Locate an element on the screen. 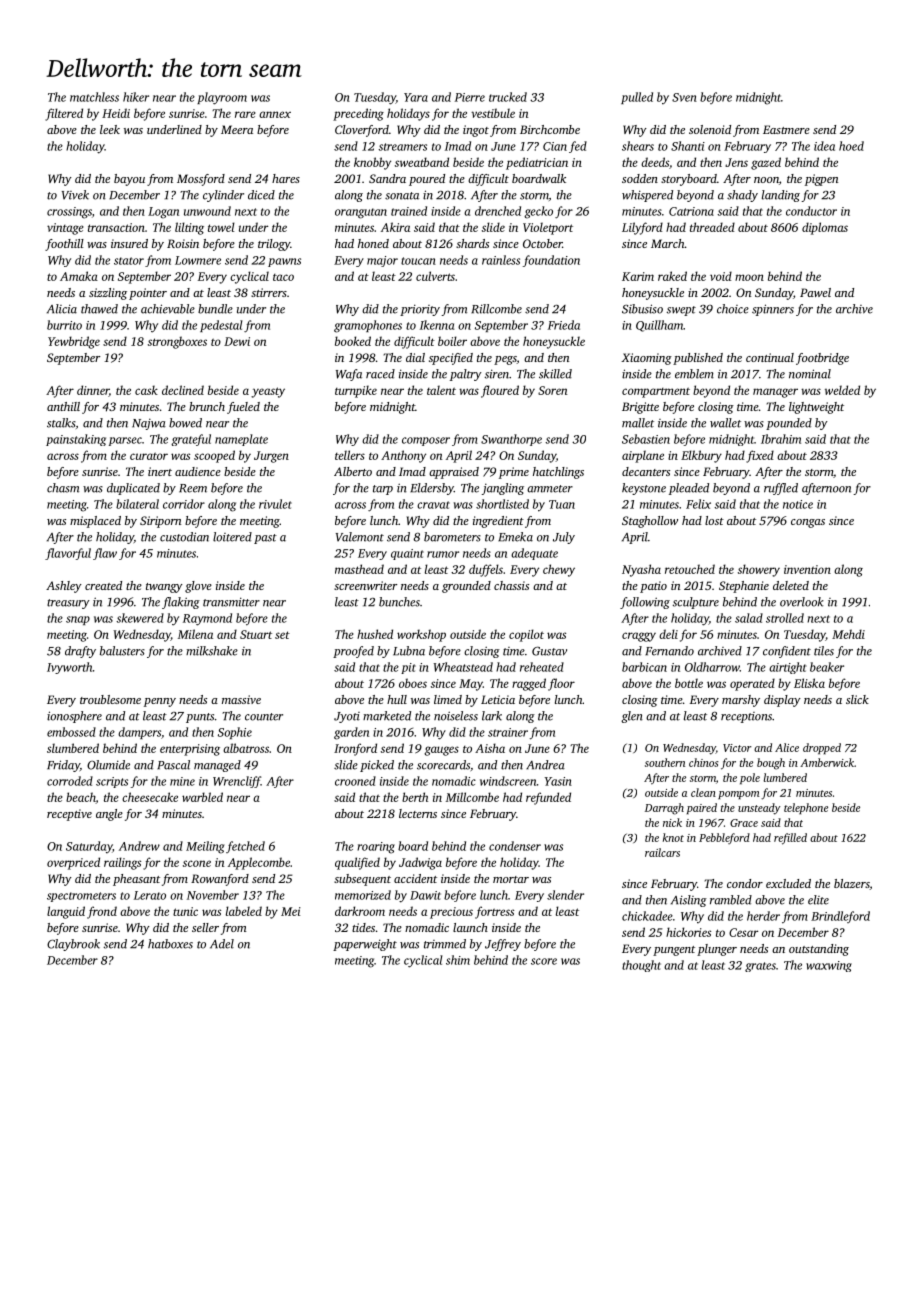 This screenshot has height=1308, width=924. hull is located at coordinates (397, 699).
